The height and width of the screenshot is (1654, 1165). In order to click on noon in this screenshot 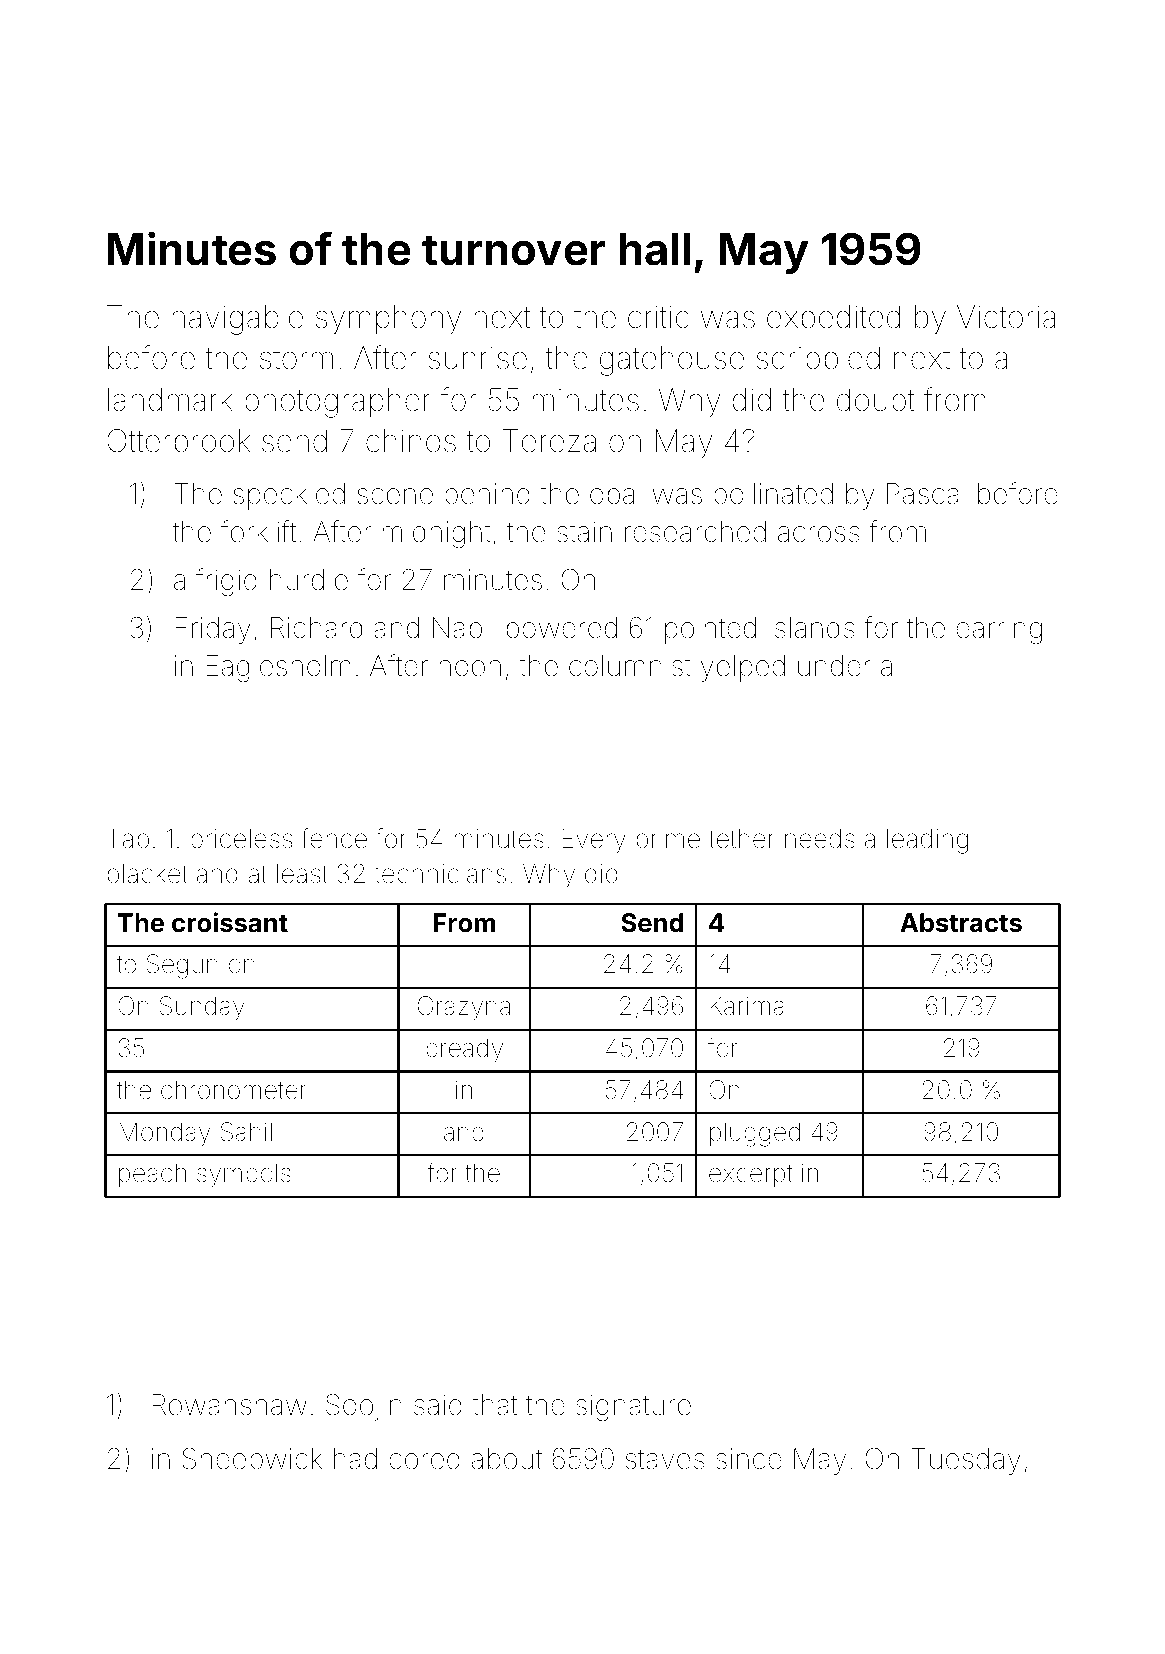, I will do `click(470, 668)`.
